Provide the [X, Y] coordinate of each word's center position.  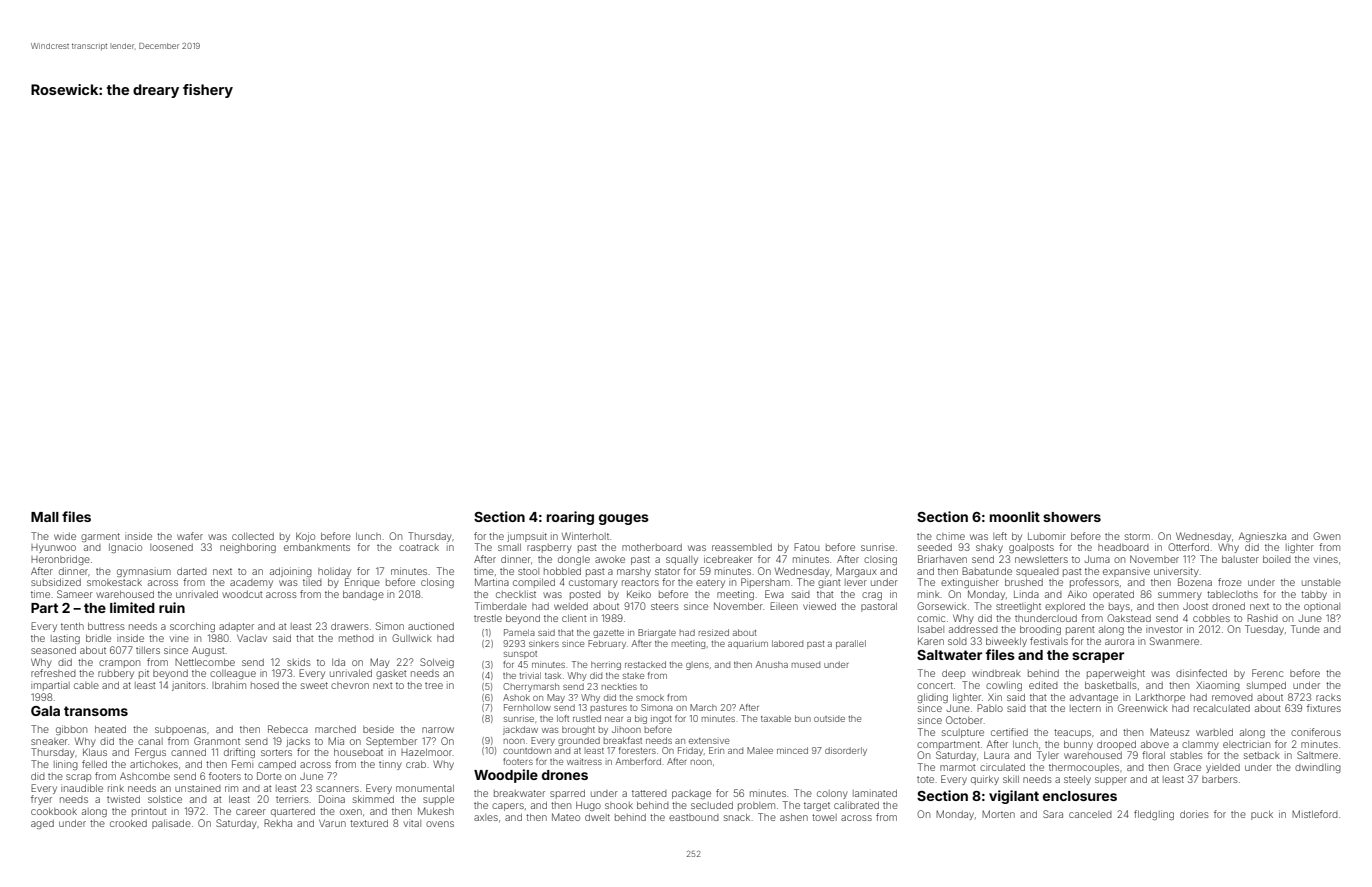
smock [650, 697]
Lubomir [1047, 536]
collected [253, 536]
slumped [1266, 686]
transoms [96, 711]
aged [42, 824]
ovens [440, 824]
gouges [624, 519]
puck [1262, 815]
